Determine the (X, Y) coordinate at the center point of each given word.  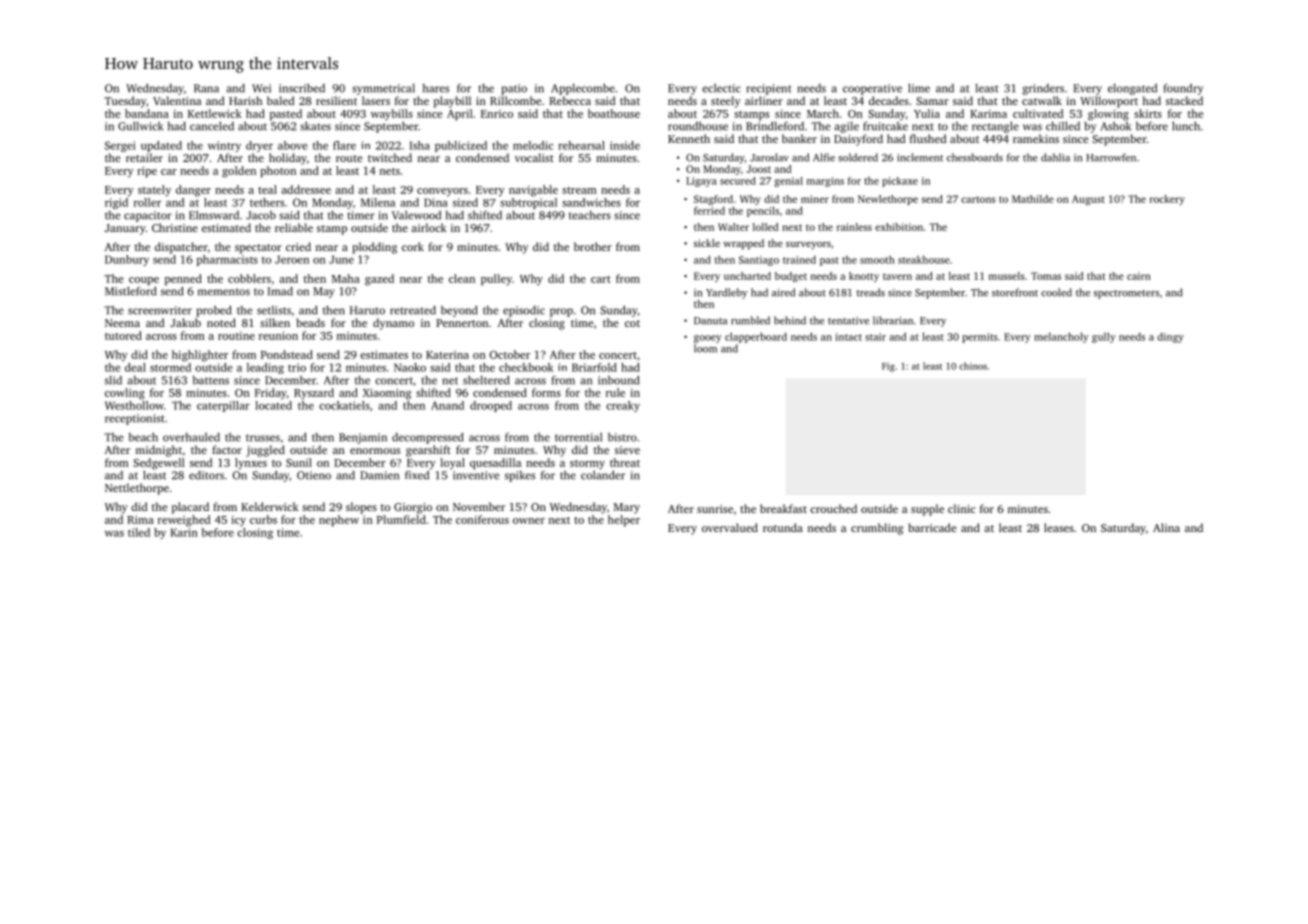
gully (1104, 337)
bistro (622, 437)
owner (529, 521)
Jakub (185, 322)
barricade (933, 527)
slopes (361, 508)
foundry (1183, 89)
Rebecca (570, 100)
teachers (590, 215)
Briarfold (594, 367)
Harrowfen (1111, 157)
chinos (973, 366)
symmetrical (383, 89)
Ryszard (314, 394)
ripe (147, 172)
